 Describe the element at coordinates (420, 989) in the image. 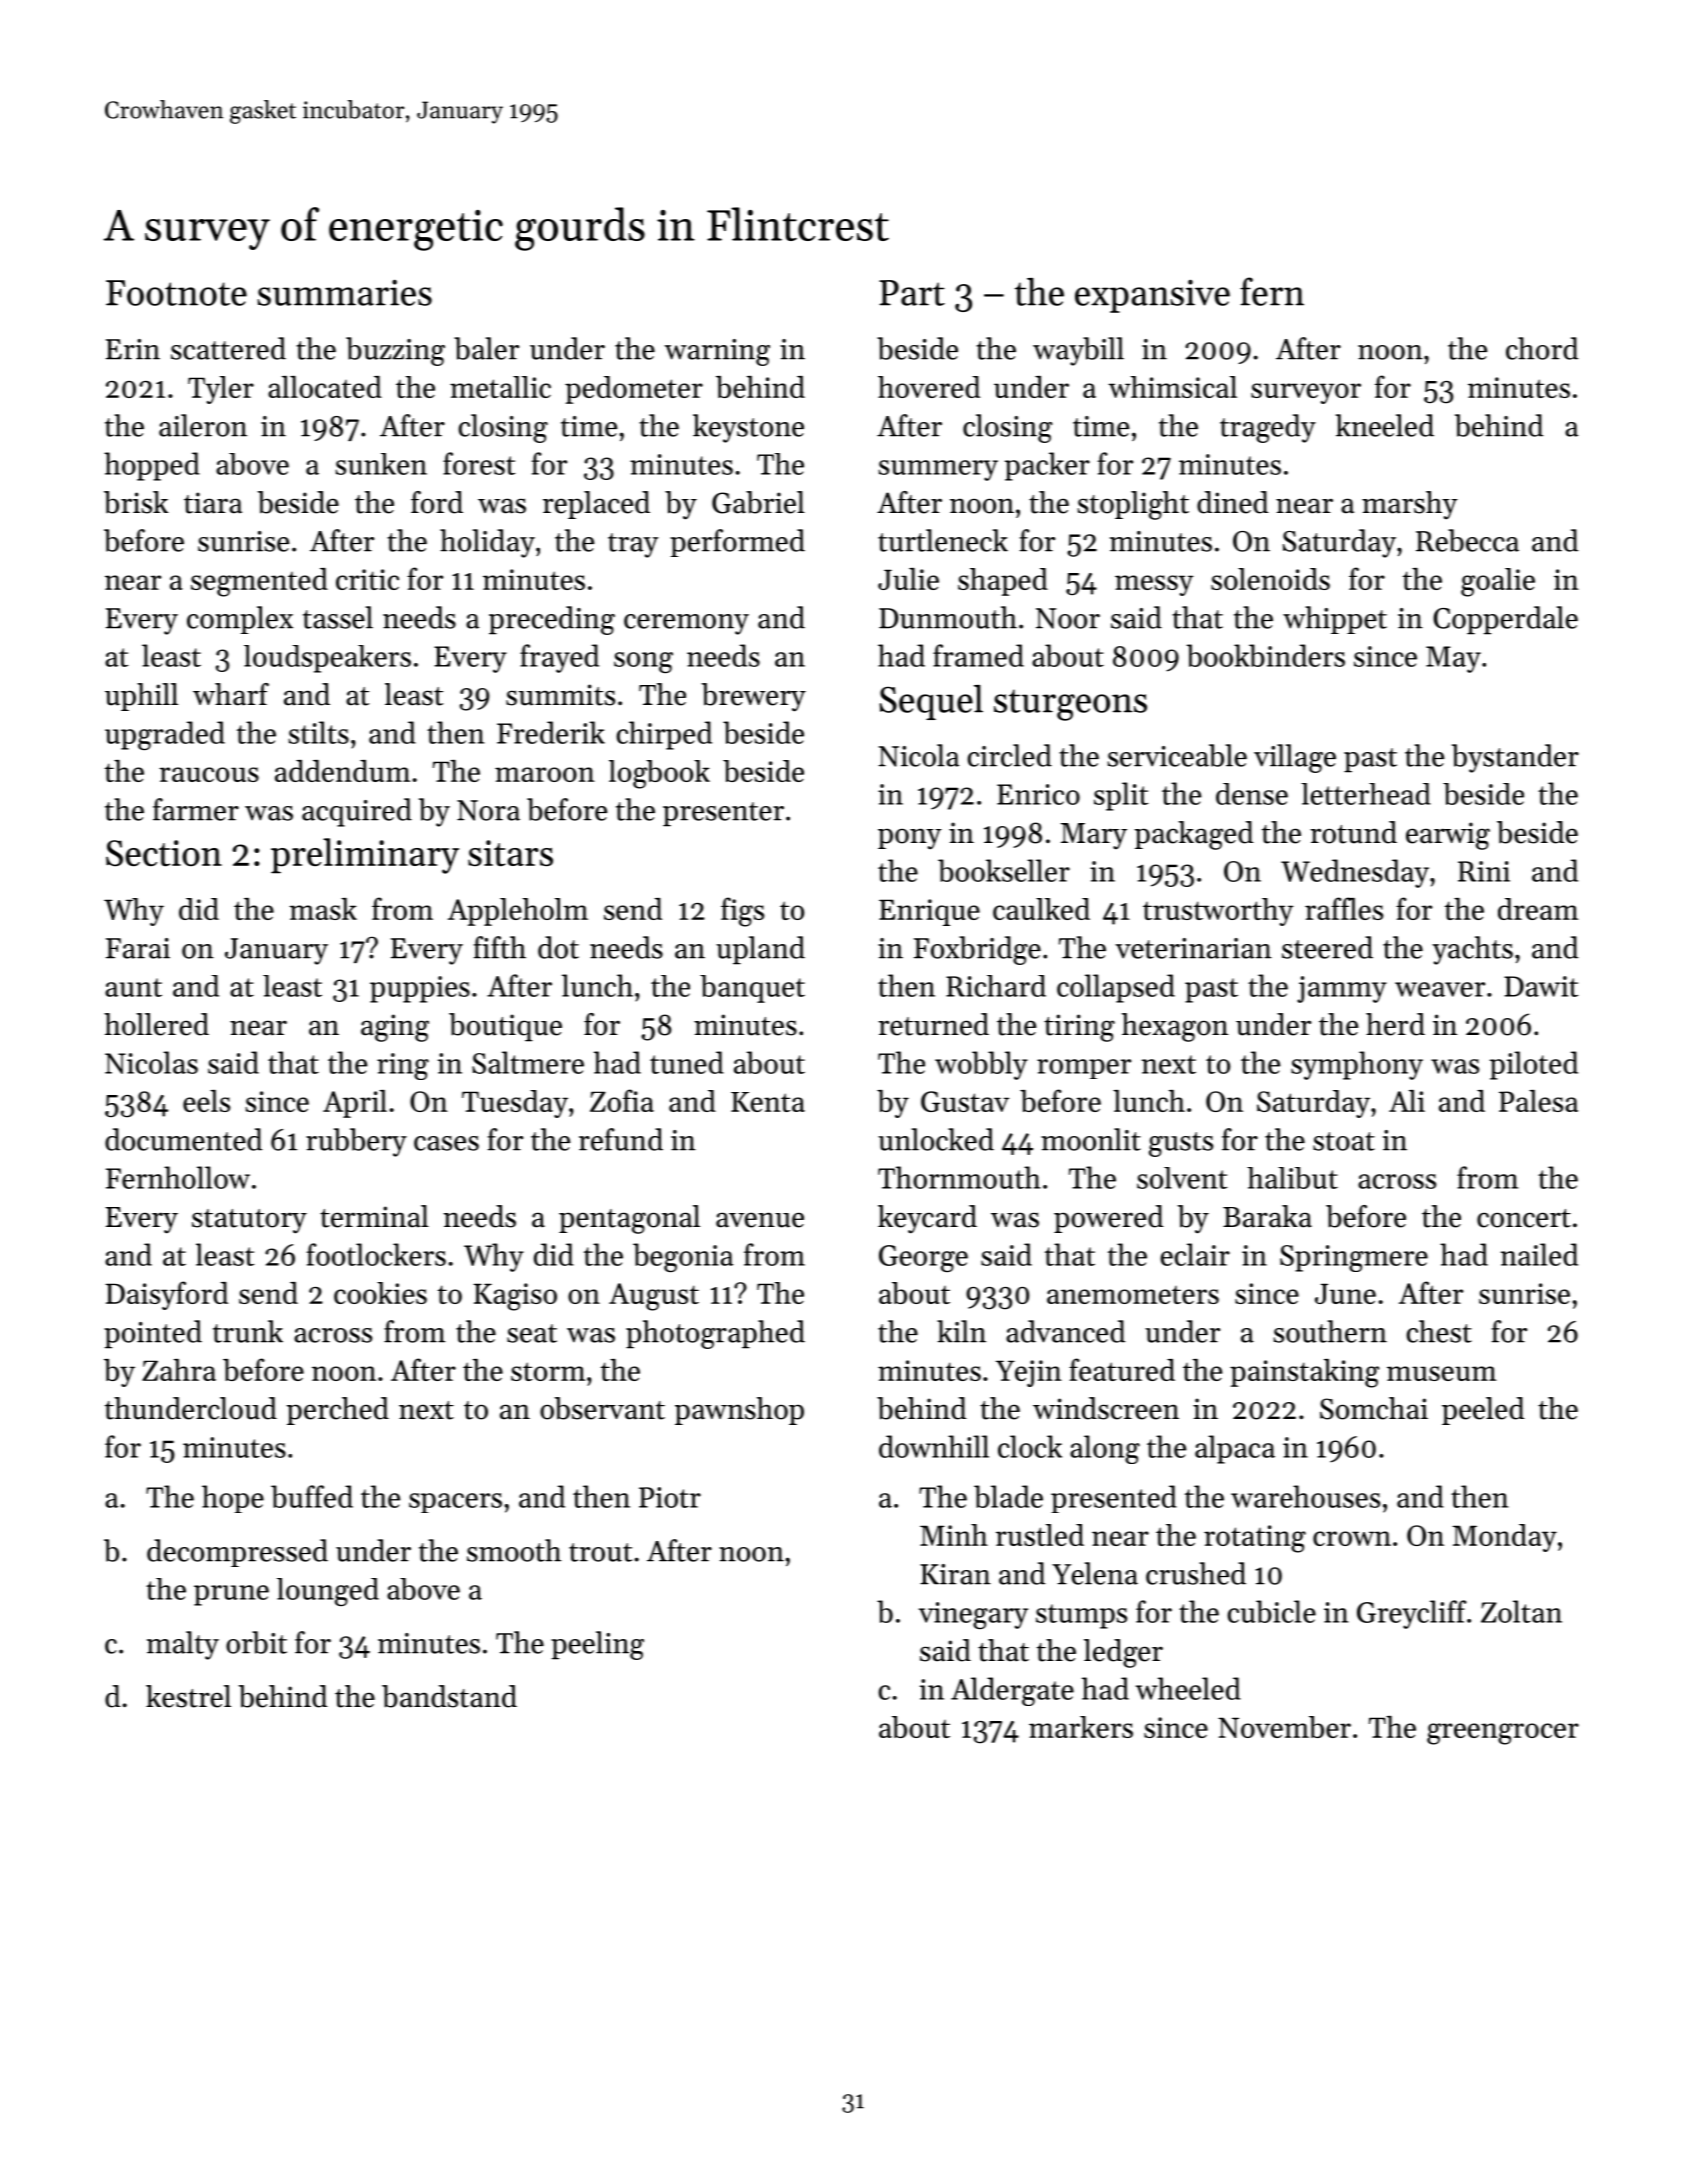

I see `puppies` at that location.
